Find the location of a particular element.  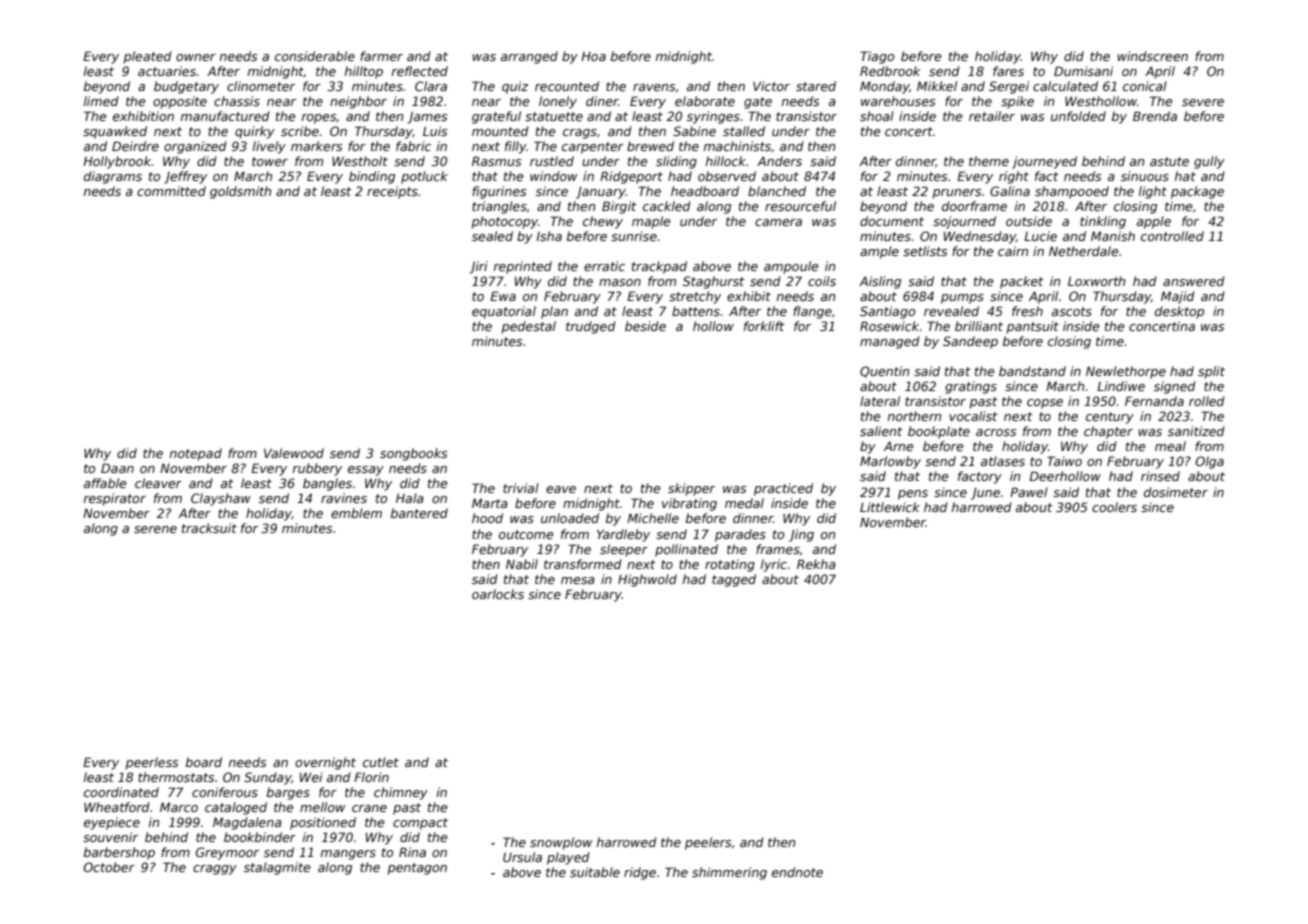

ravens is located at coordinates (654, 87).
